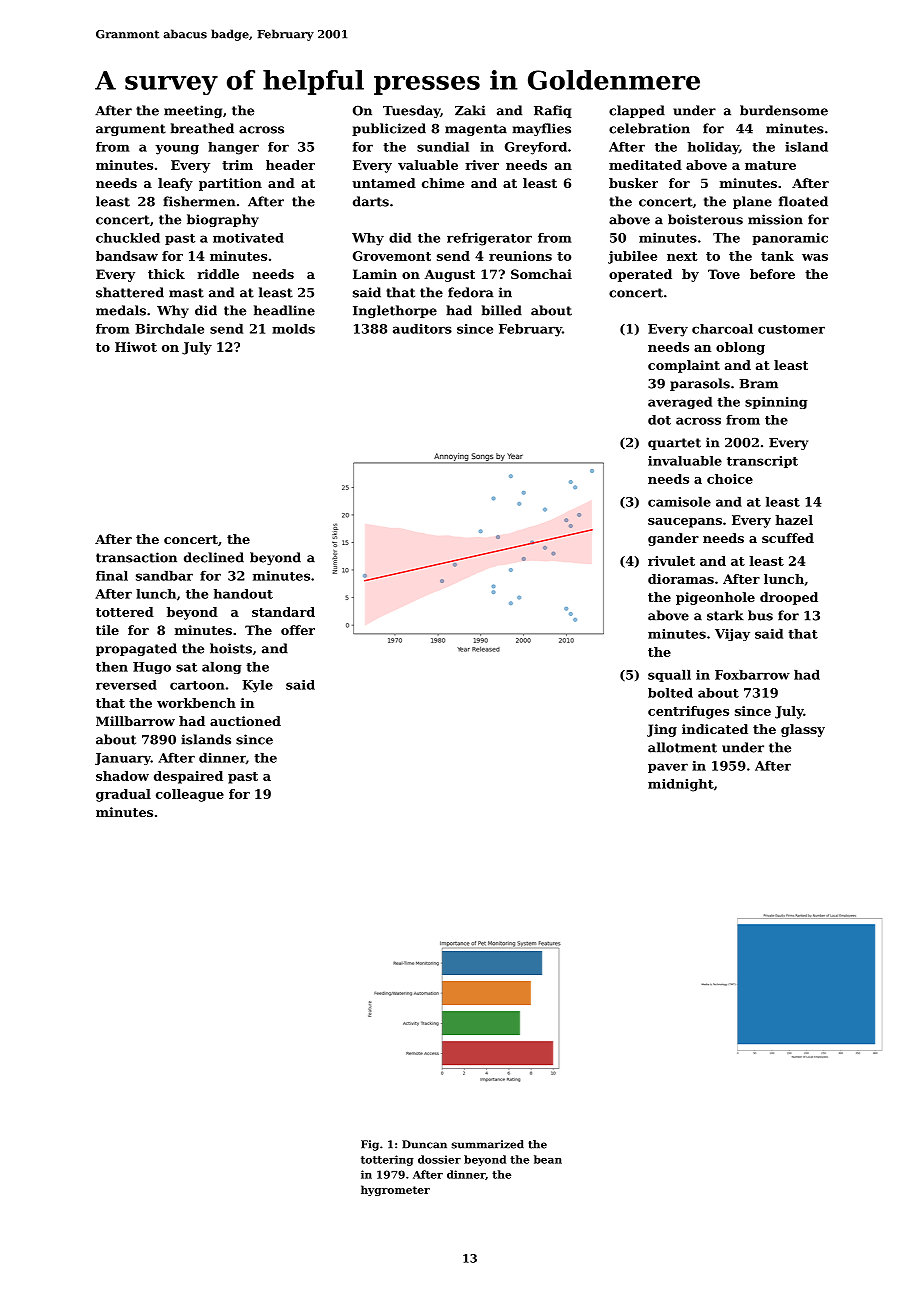  What do you see at coordinates (722, 329) in the screenshot?
I see `charcoal` at bounding box center [722, 329].
